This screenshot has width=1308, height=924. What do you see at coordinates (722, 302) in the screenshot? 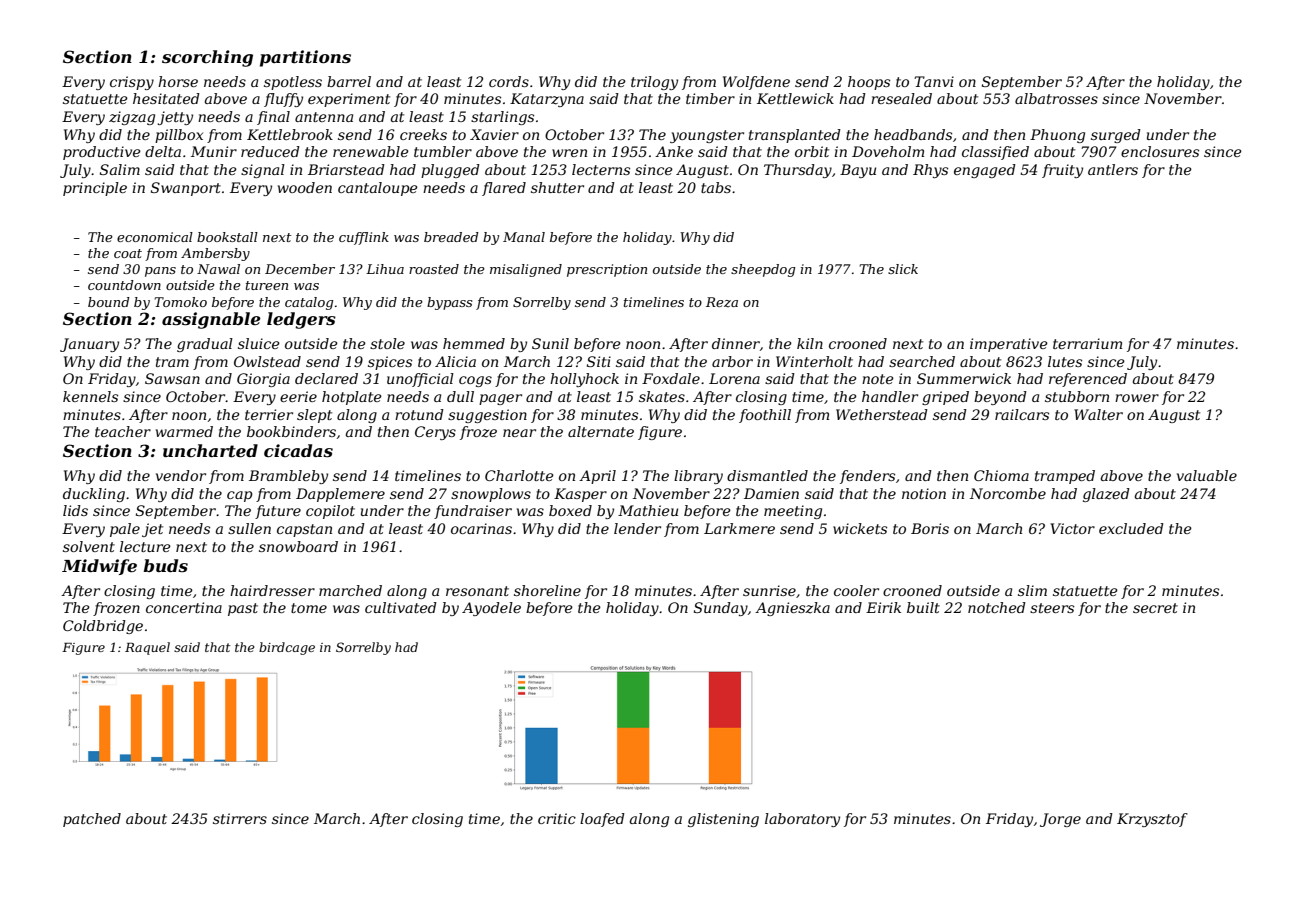
I see `Reza` at bounding box center [722, 302].
